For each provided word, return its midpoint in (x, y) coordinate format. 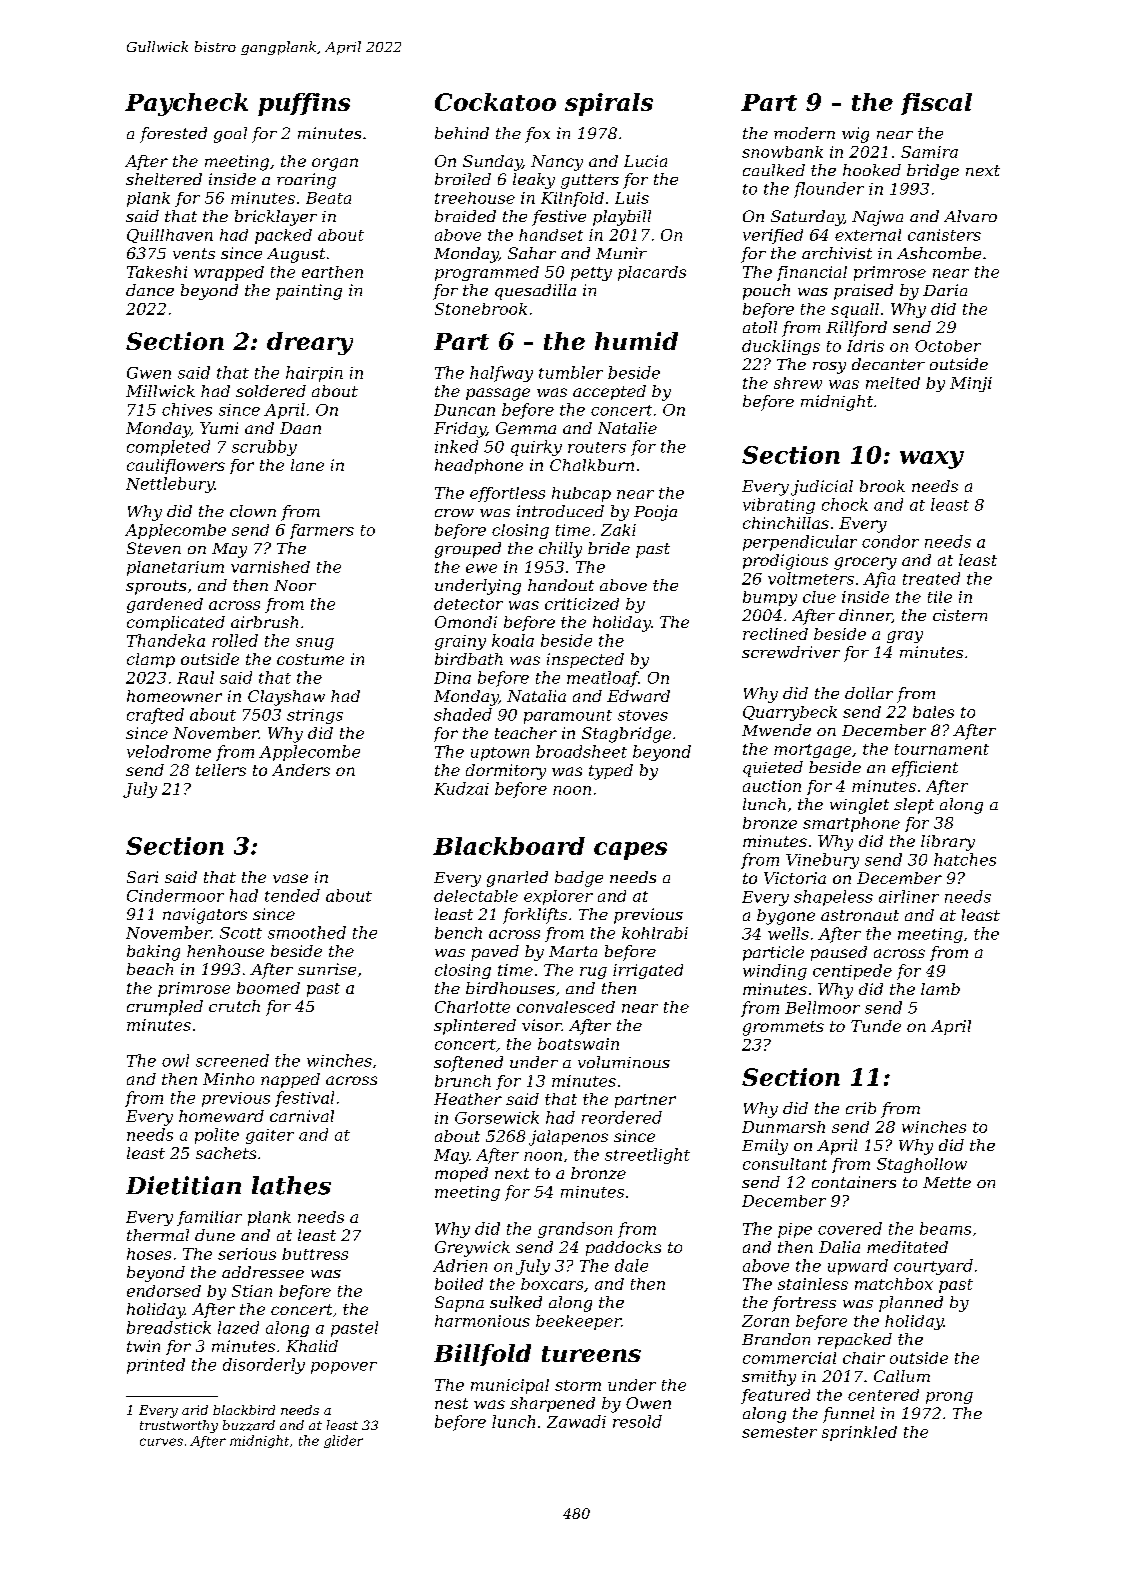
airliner (909, 896)
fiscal (936, 104)
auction (772, 786)
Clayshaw (286, 698)
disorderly (264, 1366)
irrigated (648, 971)
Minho (228, 1079)
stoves (643, 715)
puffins (304, 104)
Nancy (557, 163)
